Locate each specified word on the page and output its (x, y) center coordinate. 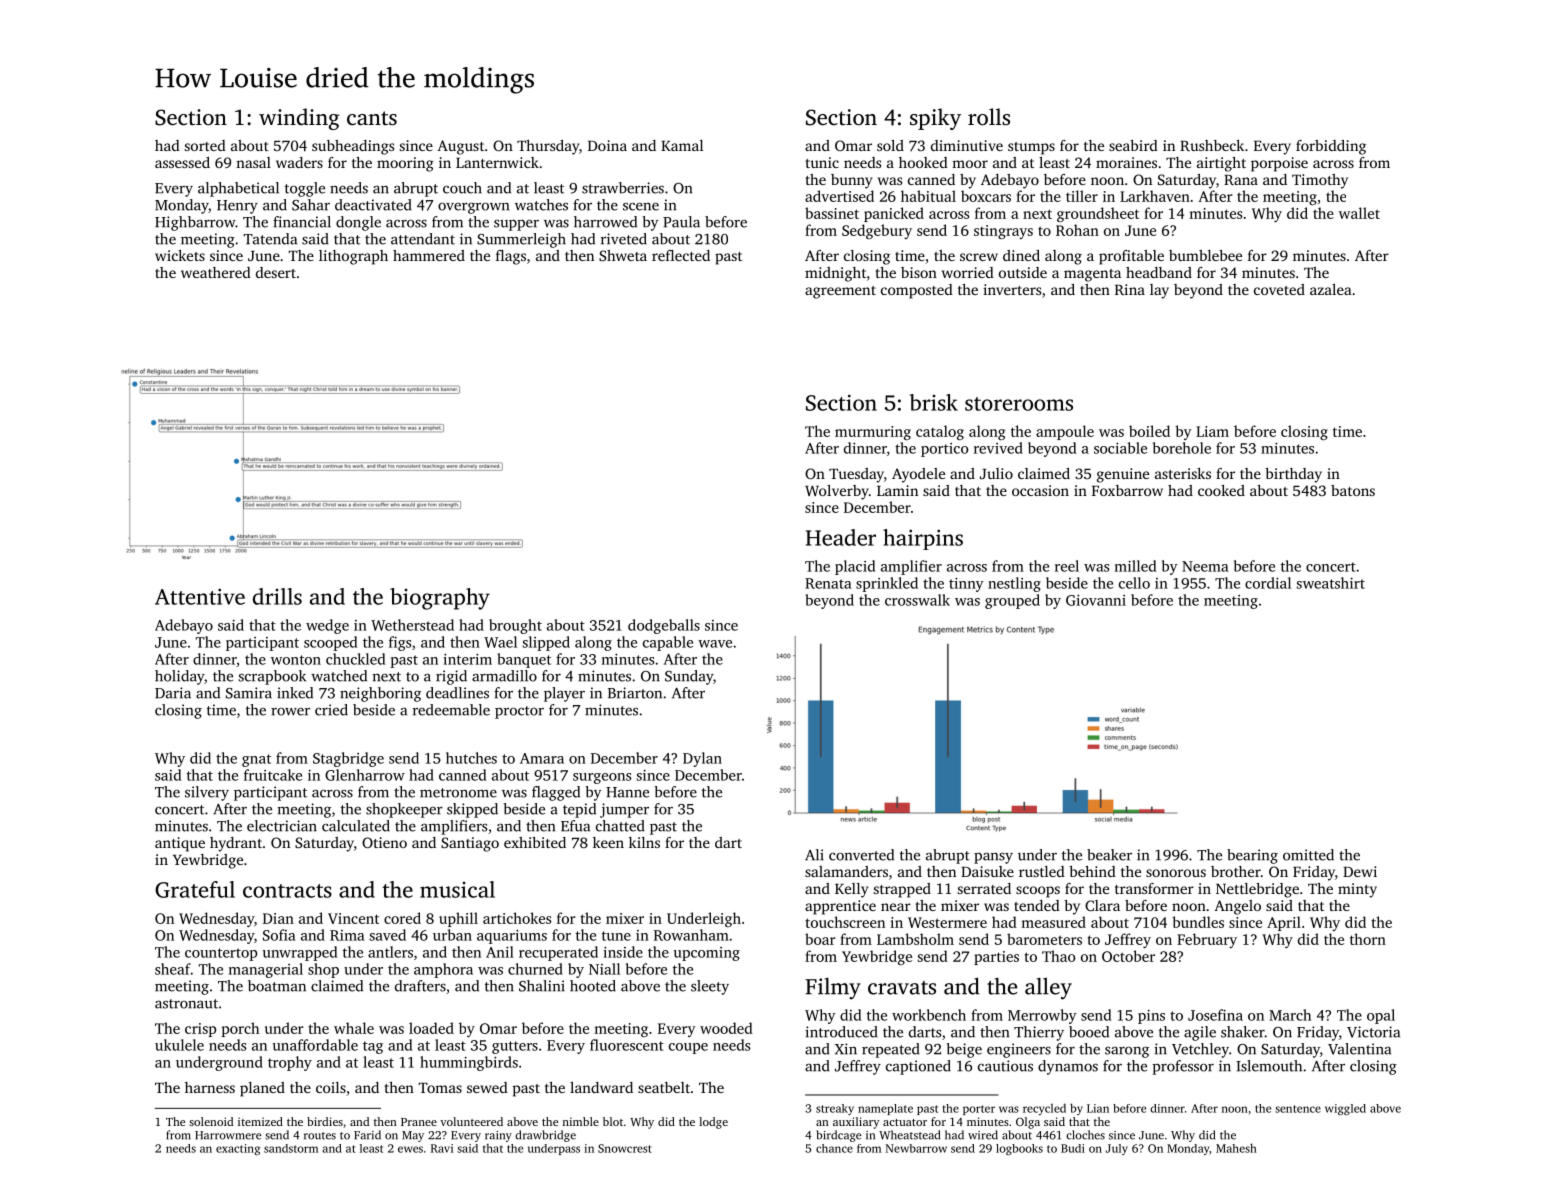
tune (616, 936)
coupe (688, 1048)
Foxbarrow (1127, 490)
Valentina (1359, 1049)
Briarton (635, 693)
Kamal (682, 145)
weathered (216, 272)
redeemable (451, 710)
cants (372, 118)
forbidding (1331, 147)
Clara (1102, 905)
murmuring (873, 433)
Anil (500, 952)
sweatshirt (1331, 583)
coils (331, 1087)
